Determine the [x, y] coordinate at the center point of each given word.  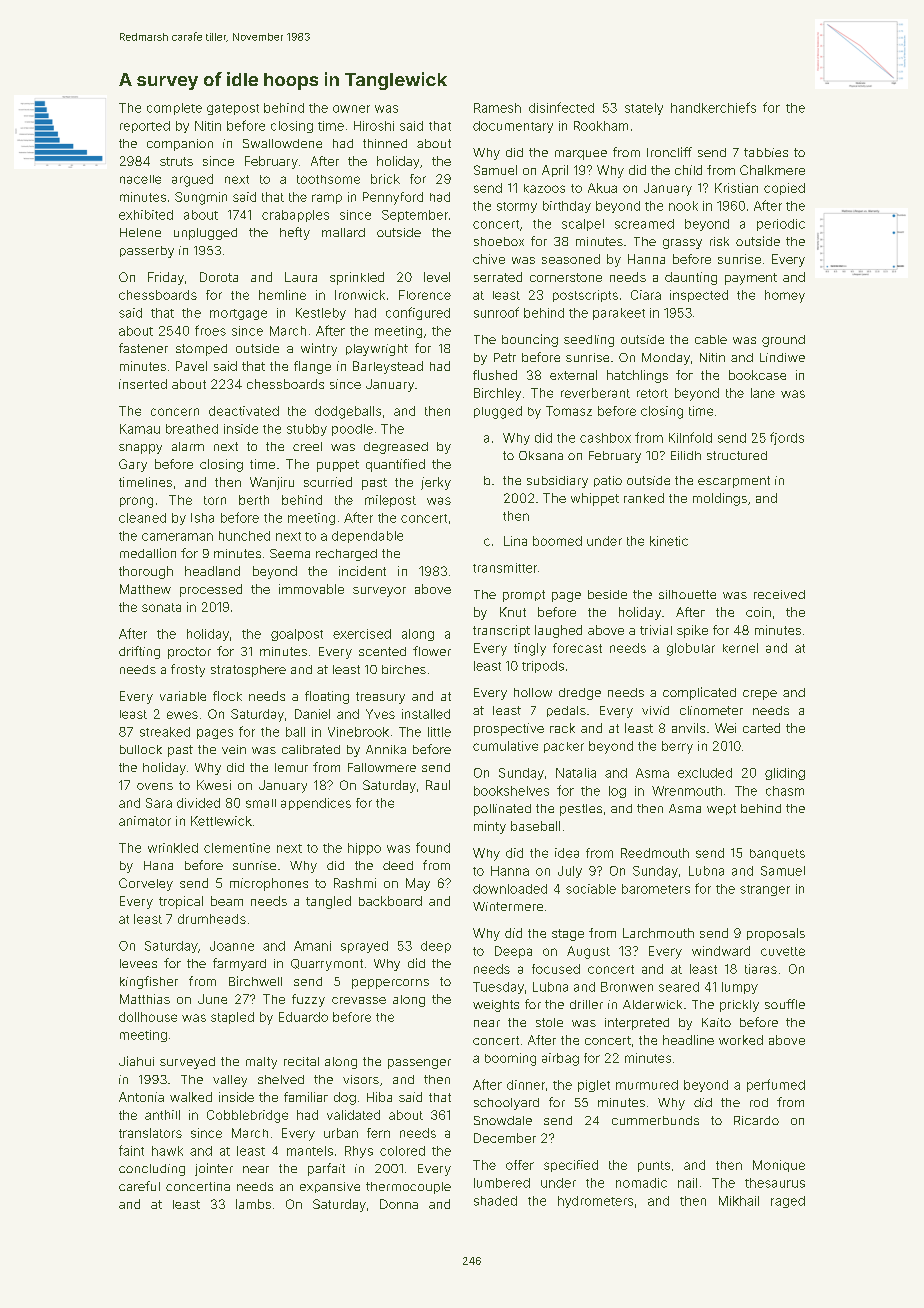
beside [607, 594]
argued [192, 180]
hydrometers [595, 1202]
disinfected [561, 107]
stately [644, 109]
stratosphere [248, 671]
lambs [253, 1204]
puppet [338, 466]
